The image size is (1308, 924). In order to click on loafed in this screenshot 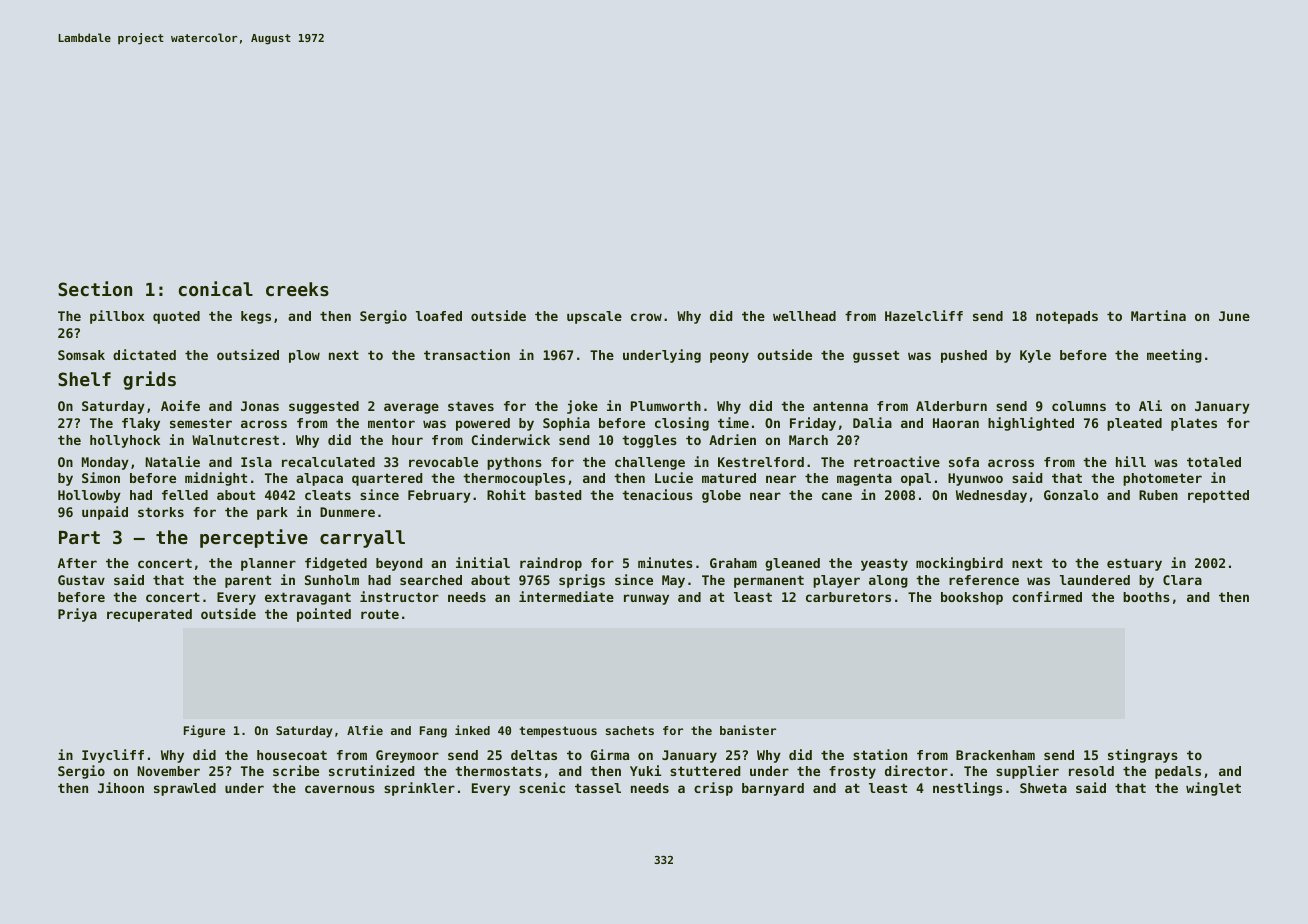, I will do `click(439, 316)`.
